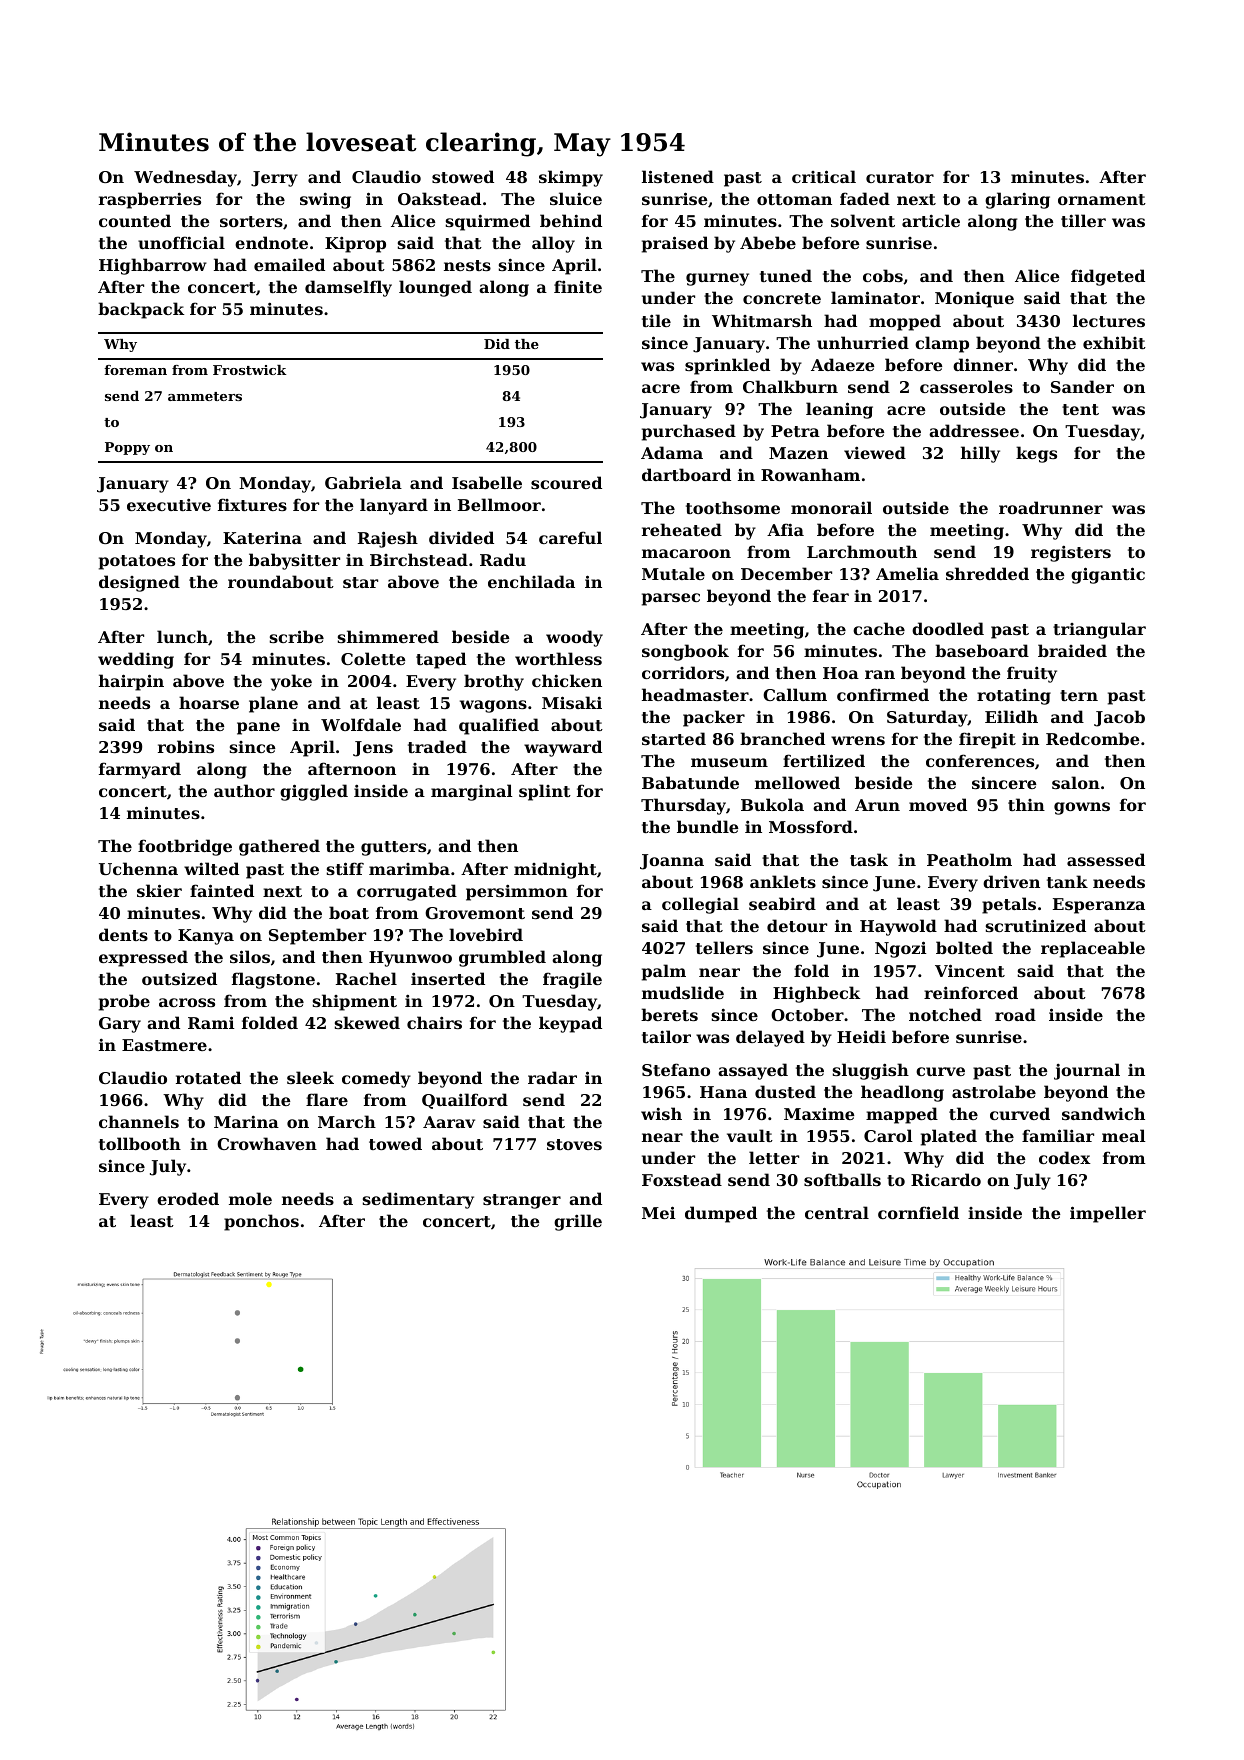 This screenshot has height=1760, width=1244. I want to click on packer, so click(714, 718).
